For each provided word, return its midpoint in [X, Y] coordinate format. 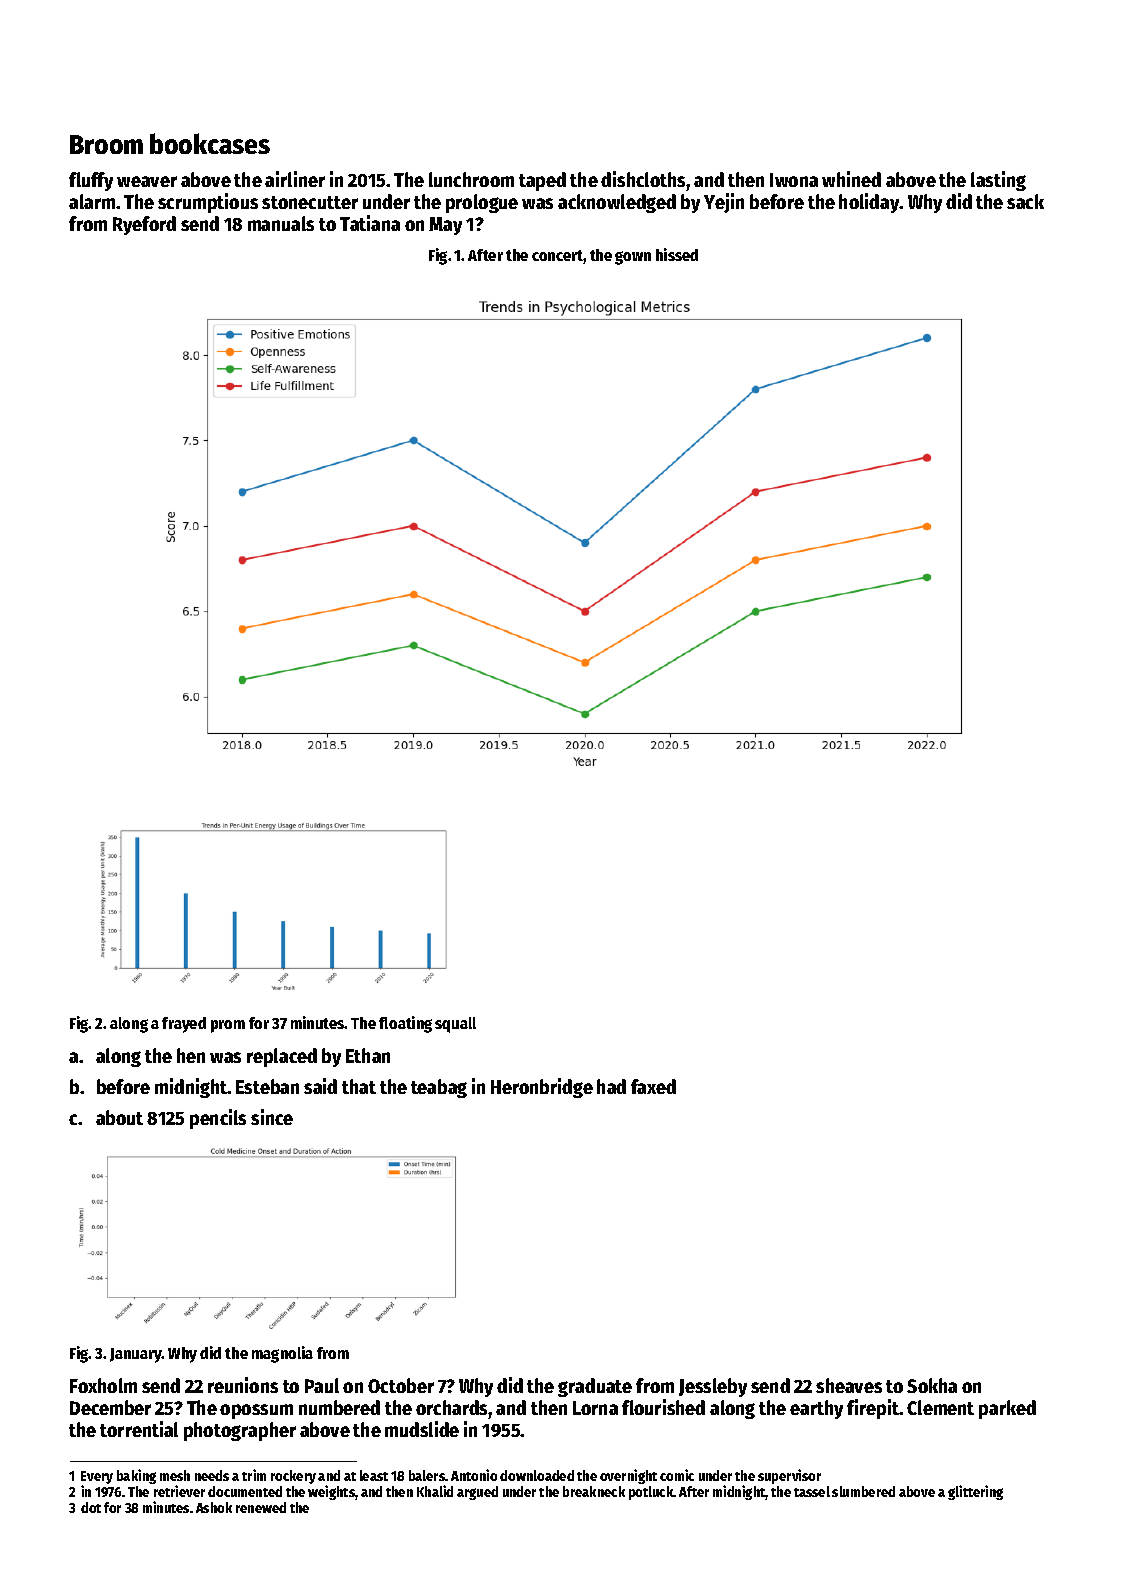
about [119, 1117]
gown [633, 258]
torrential [139, 1429]
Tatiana [370, 223]
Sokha [932, 1385]
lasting [998, 181]
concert [558, 257]
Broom [106, 144]
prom [228, 1026]
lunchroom [471, 179]
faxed [653, 1086]
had [611, 1086]
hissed [677, 254]
